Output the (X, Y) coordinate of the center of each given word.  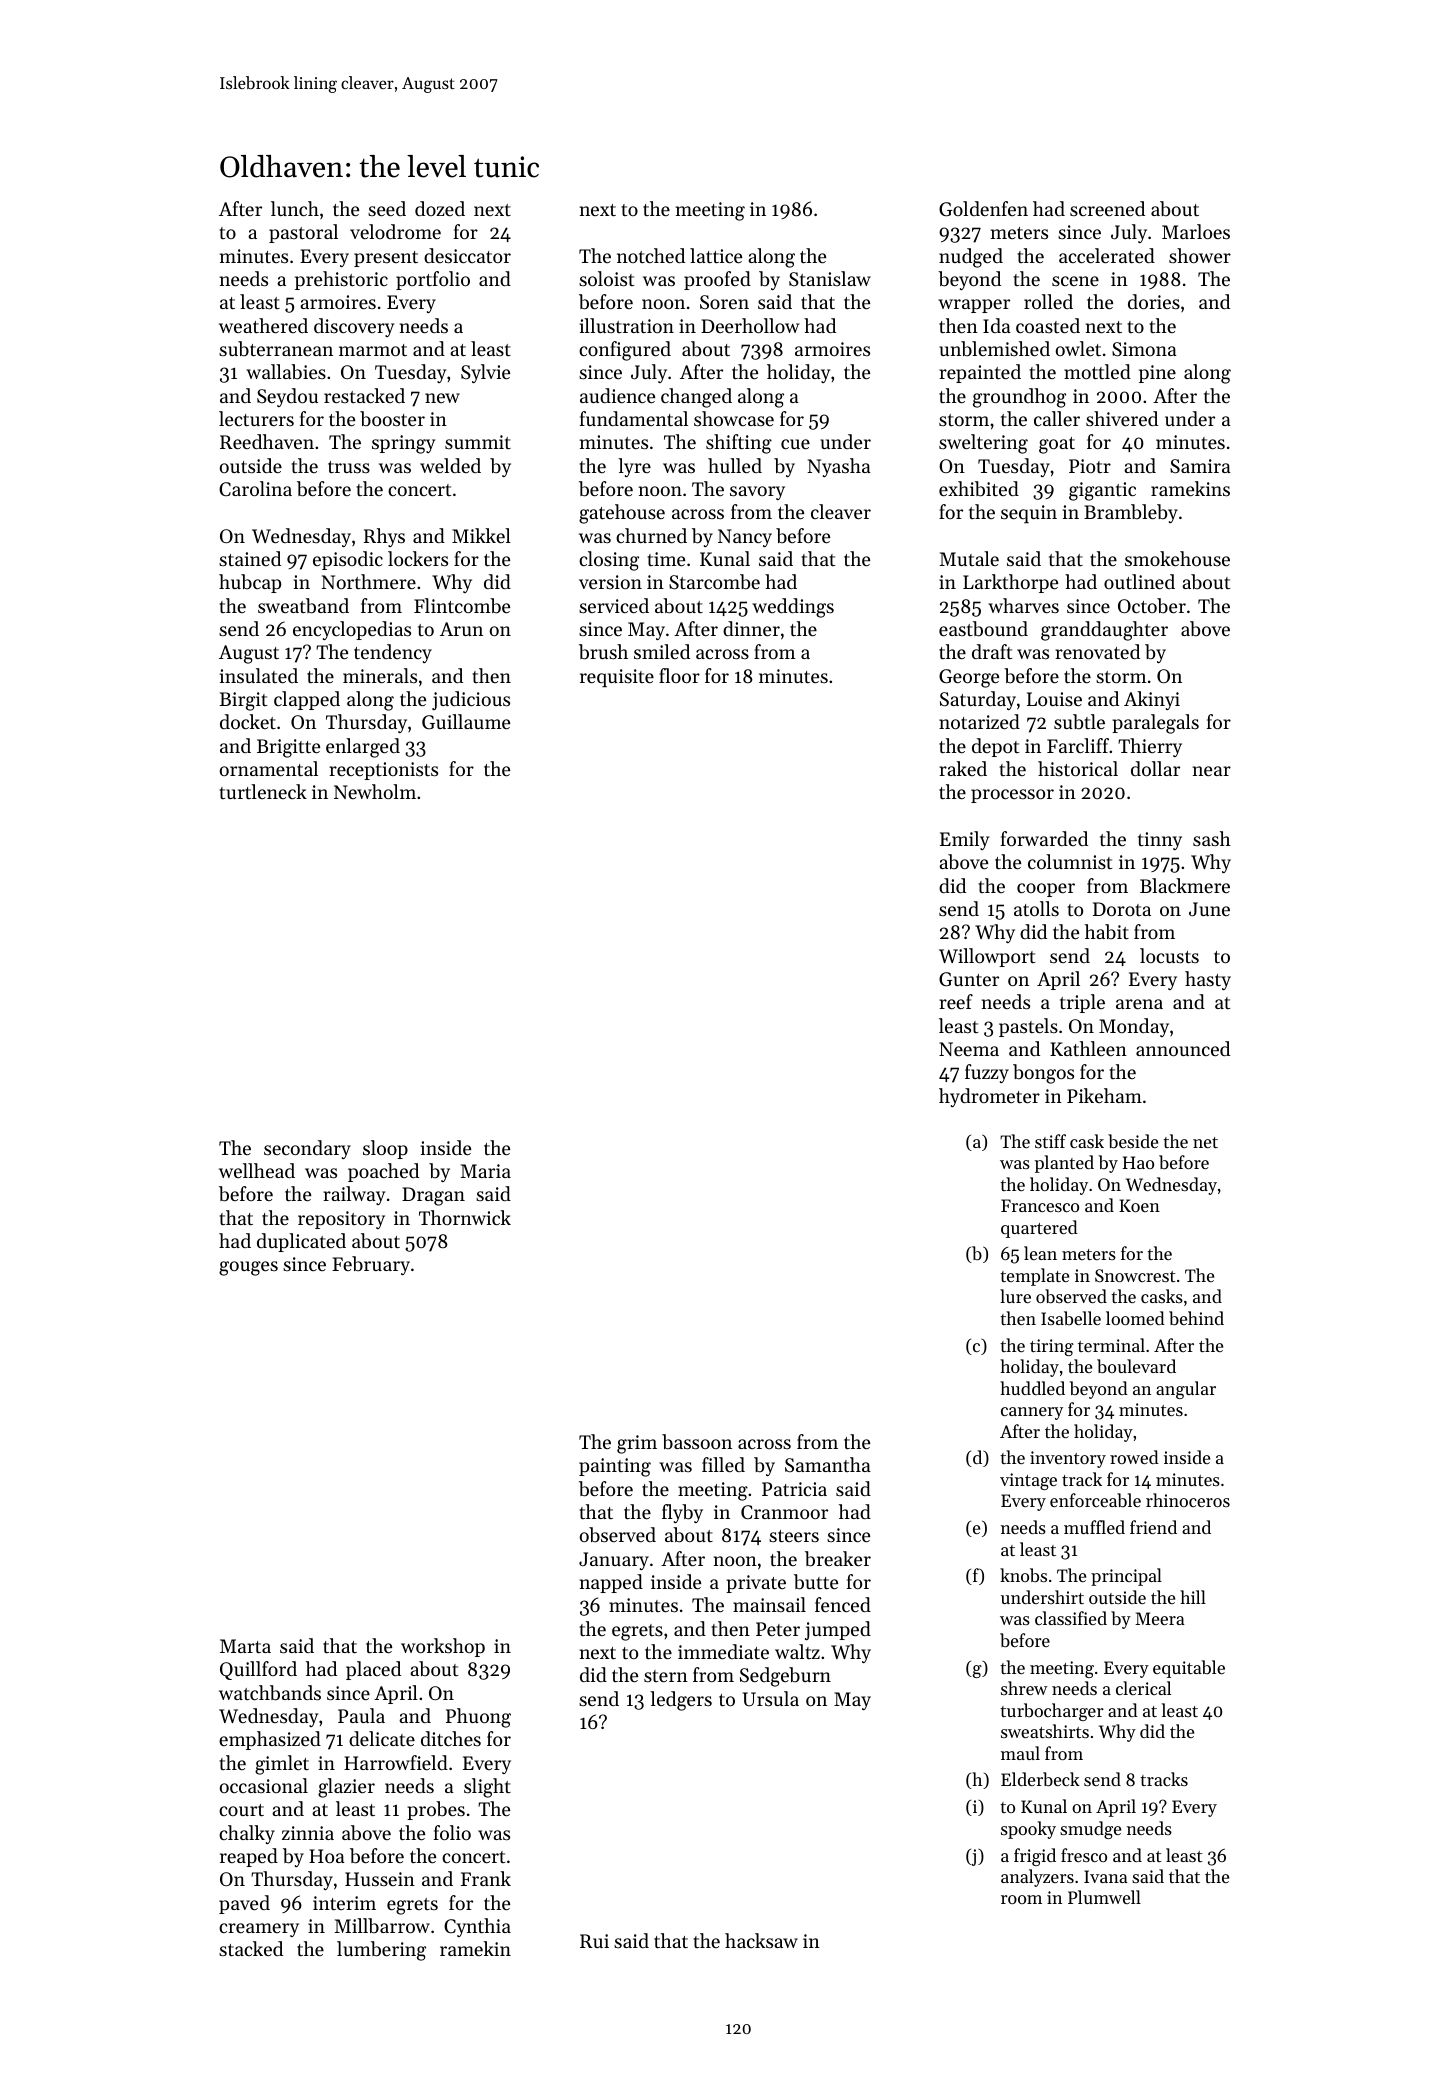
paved (244, 1904)
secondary (307, 1149)
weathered (263, 325)
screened (1107, 208)
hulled (735, 465)
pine (1157, 374)
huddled (1032, 1388)
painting (615, 1467)
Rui (594, 1941)
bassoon (697, 1441)
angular (1186, 1390)
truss (349, 467)
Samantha (828, 1465)
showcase (734, 418)
